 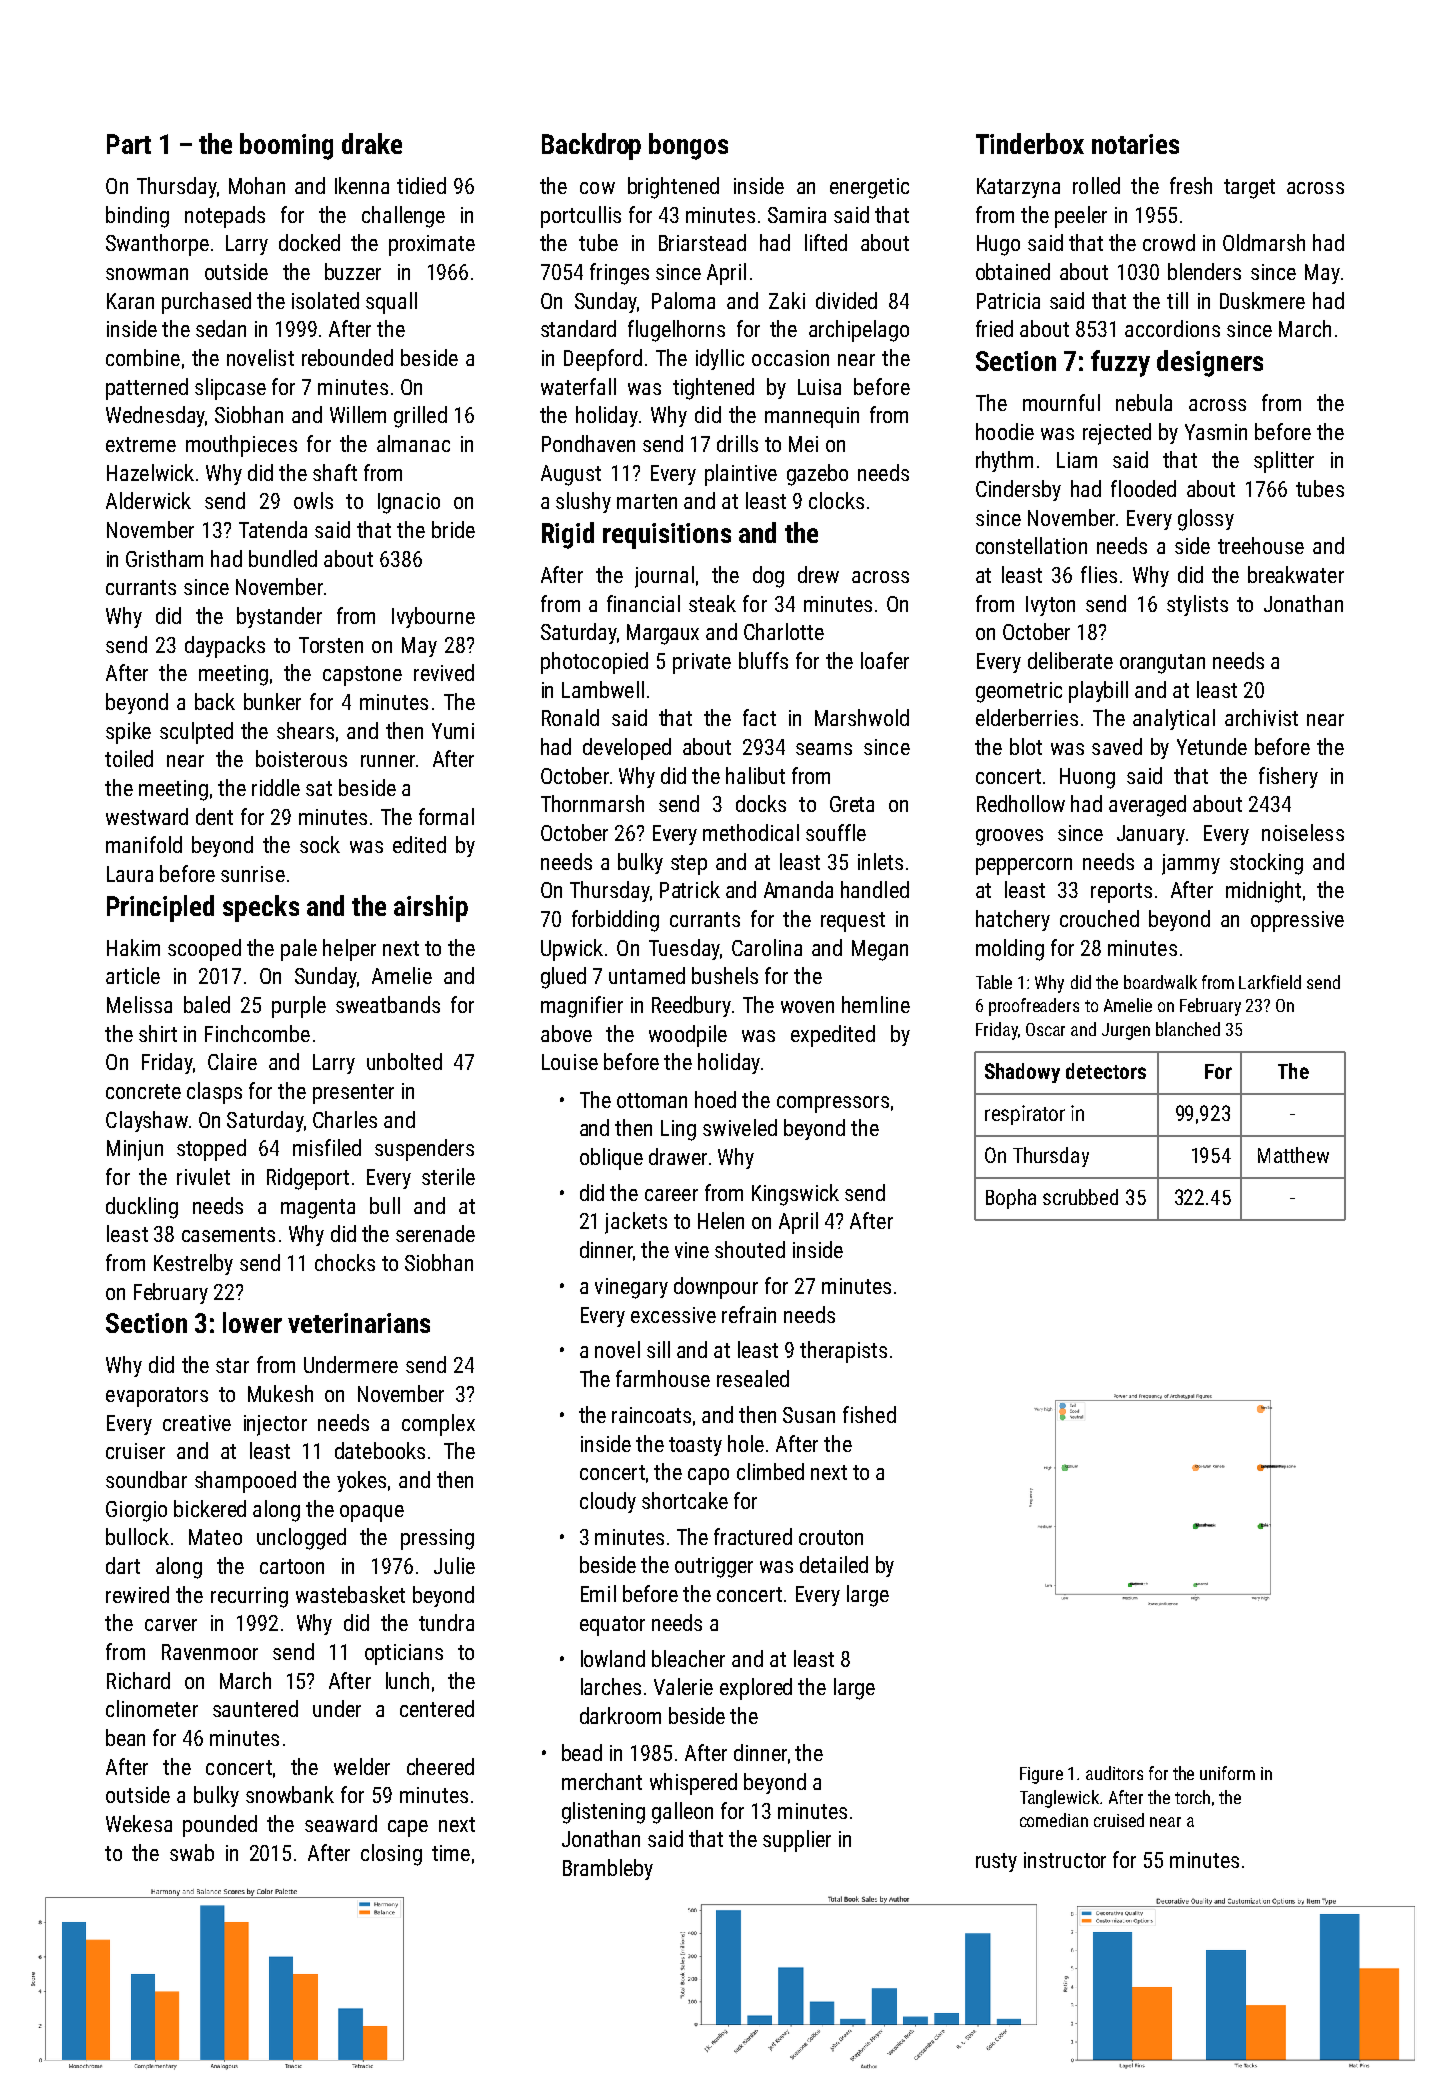 I want to click on designers, so click(x=1210, y=363).
